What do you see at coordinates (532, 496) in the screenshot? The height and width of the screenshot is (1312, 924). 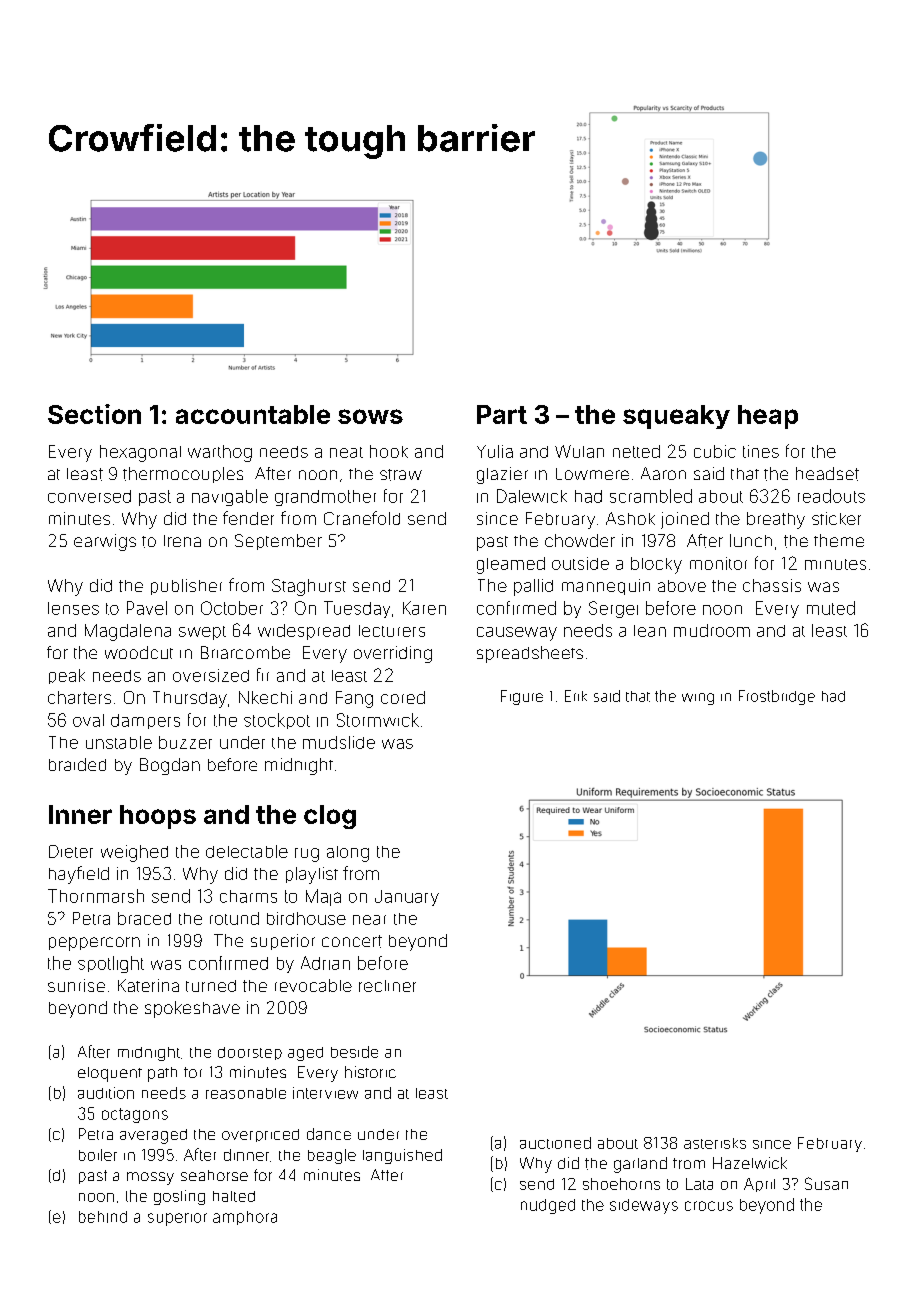 I see `Dalewick` at bounding box center [532, 496].
